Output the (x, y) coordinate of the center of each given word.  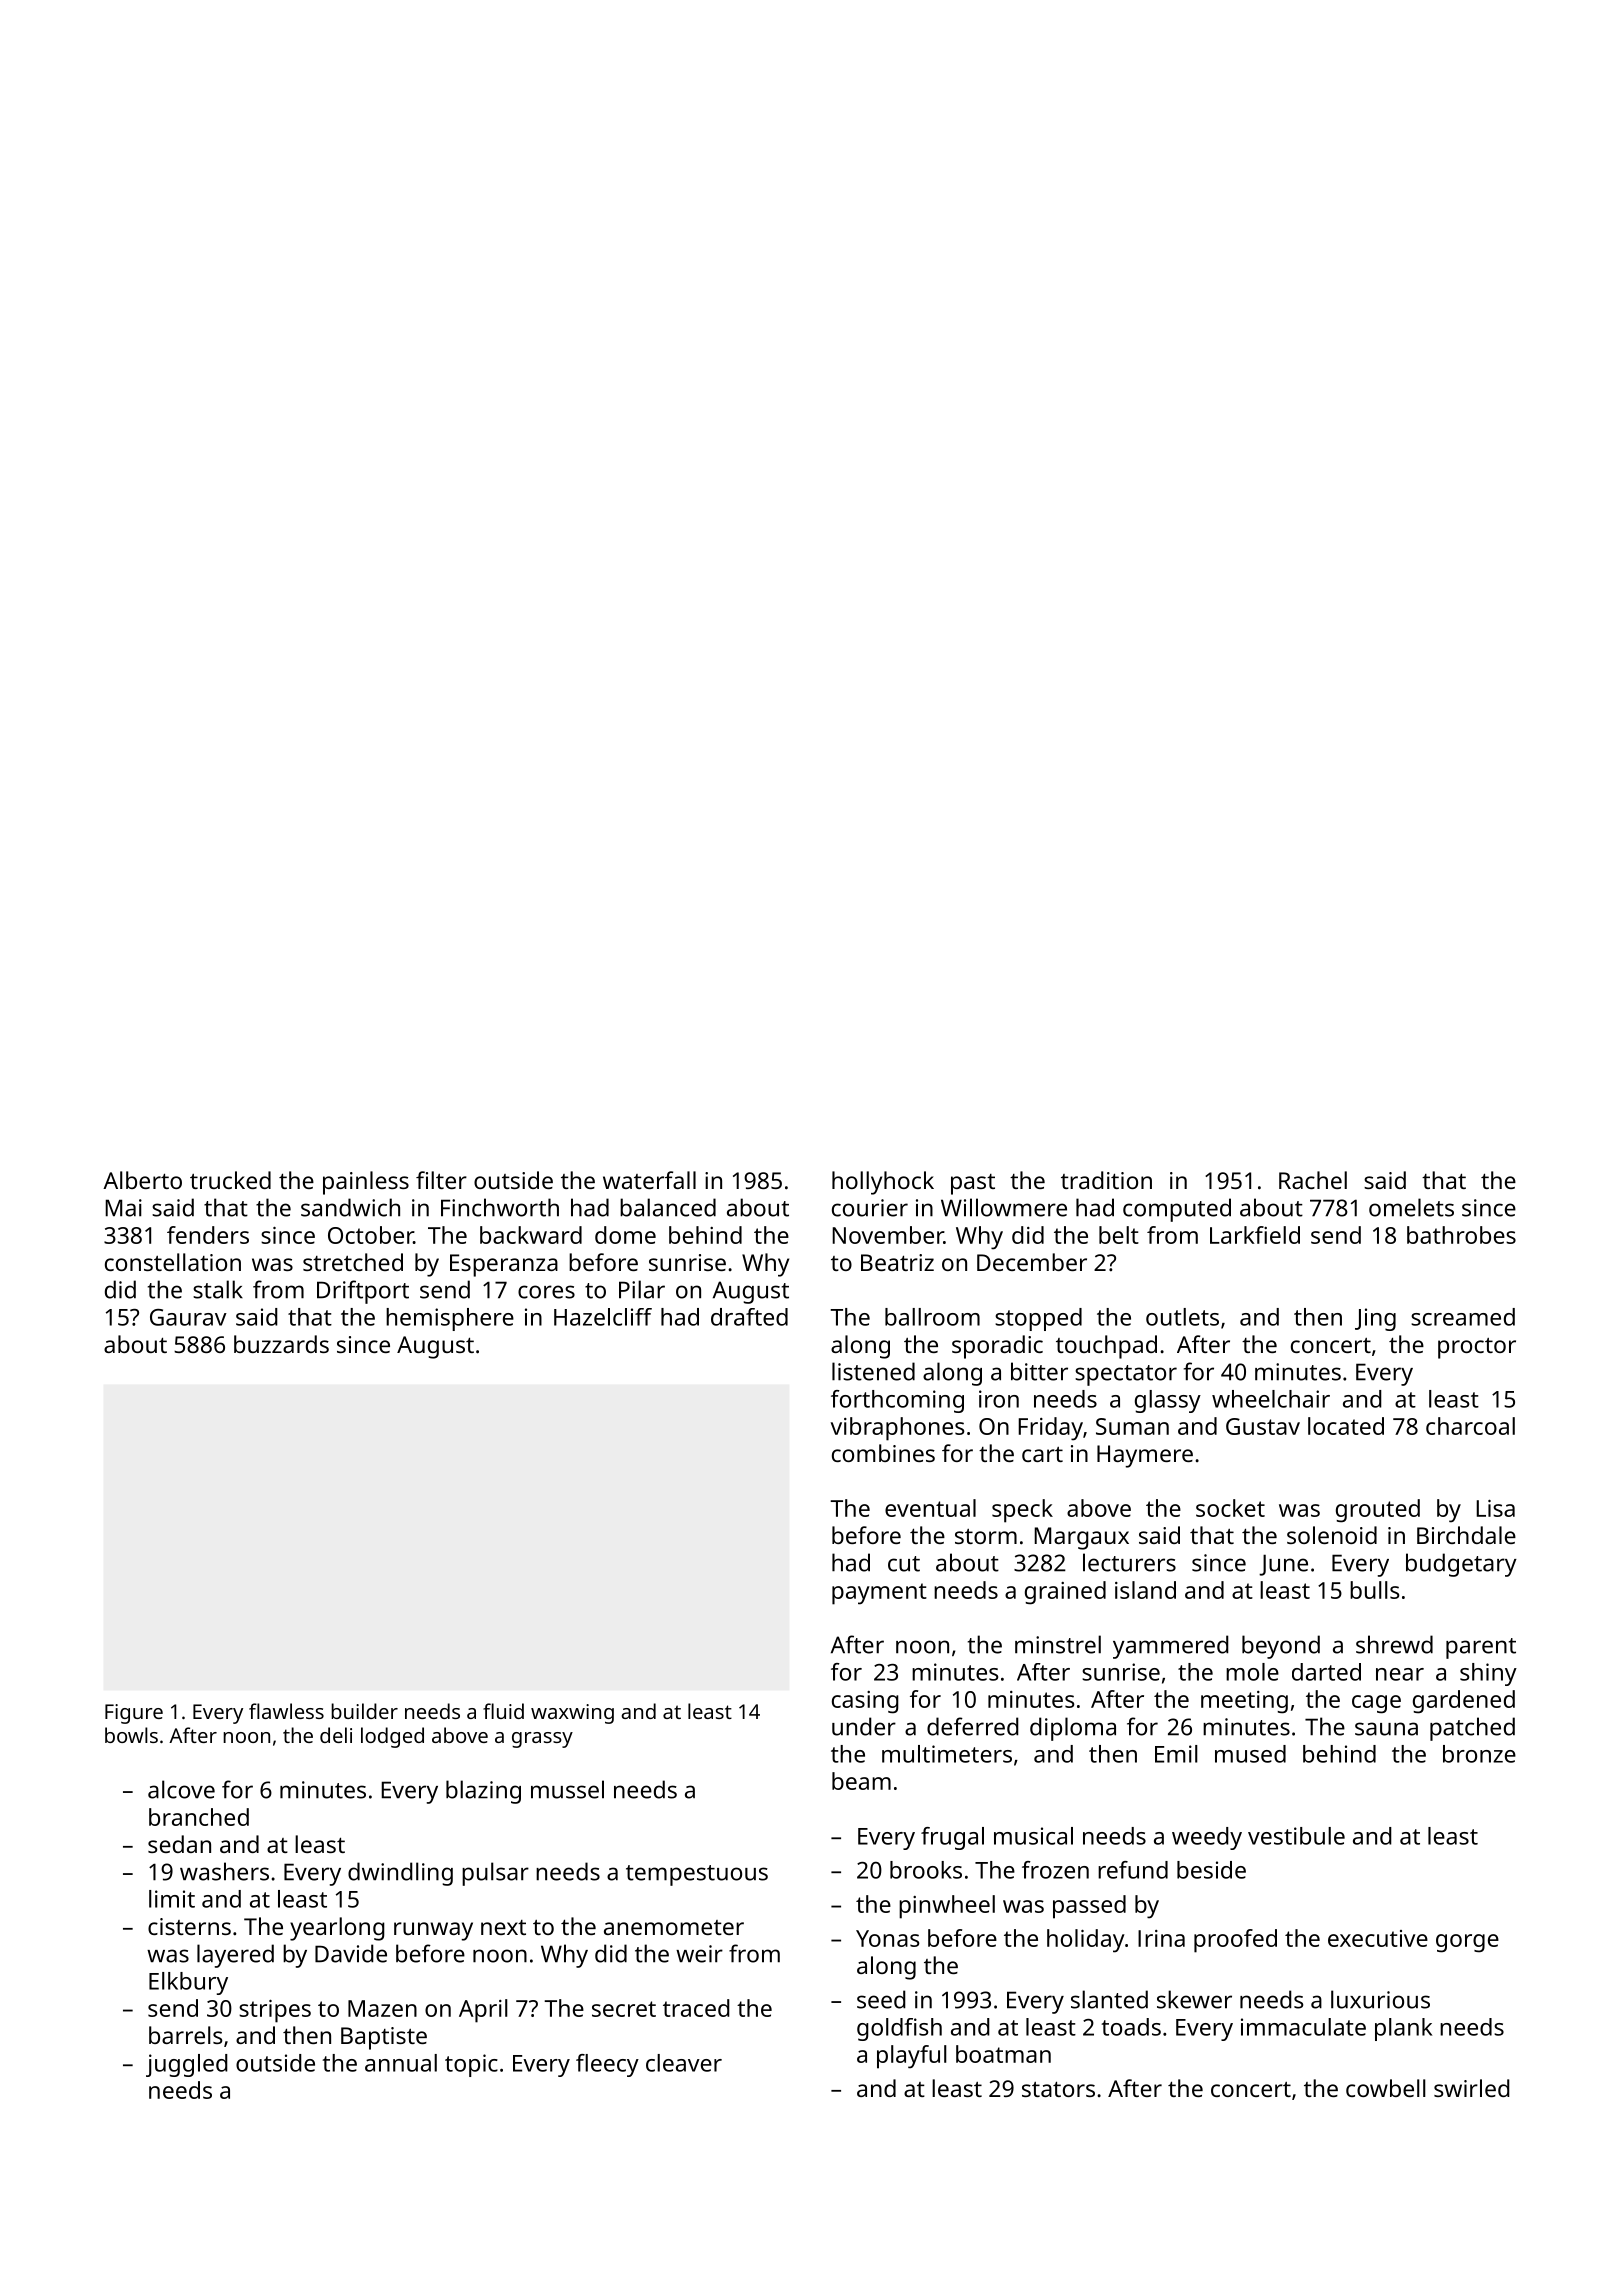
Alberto (142, 1180)
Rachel (1313, 1180)
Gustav (1263, 1426)
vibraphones (898, 1429)
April (483, 2011)
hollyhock (883, 1183)
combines (883, 1453)
